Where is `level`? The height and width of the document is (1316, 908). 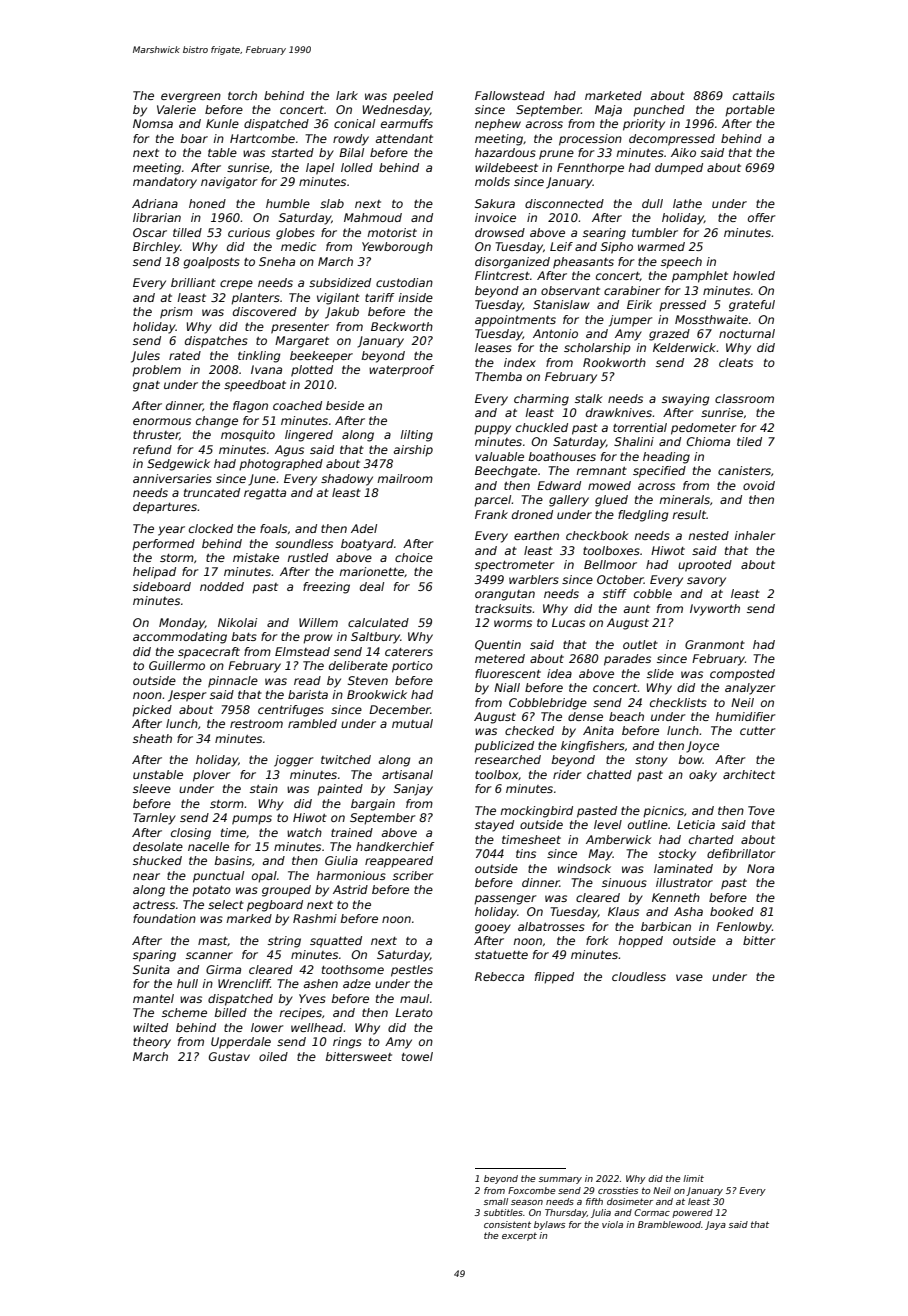
level is located at coordinates (608, 824).
